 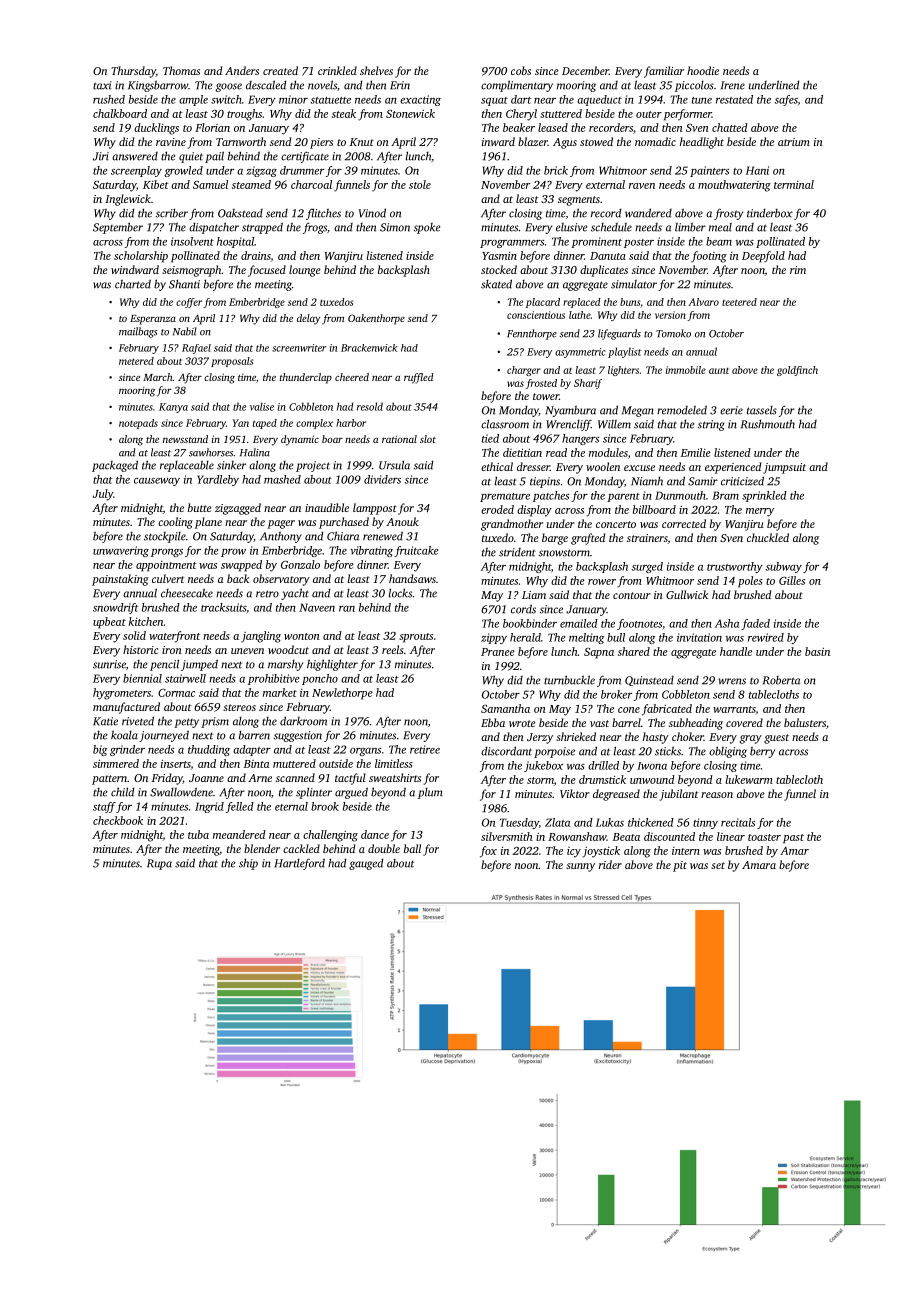 I want to click on painters, so click(x=709, y=171).
